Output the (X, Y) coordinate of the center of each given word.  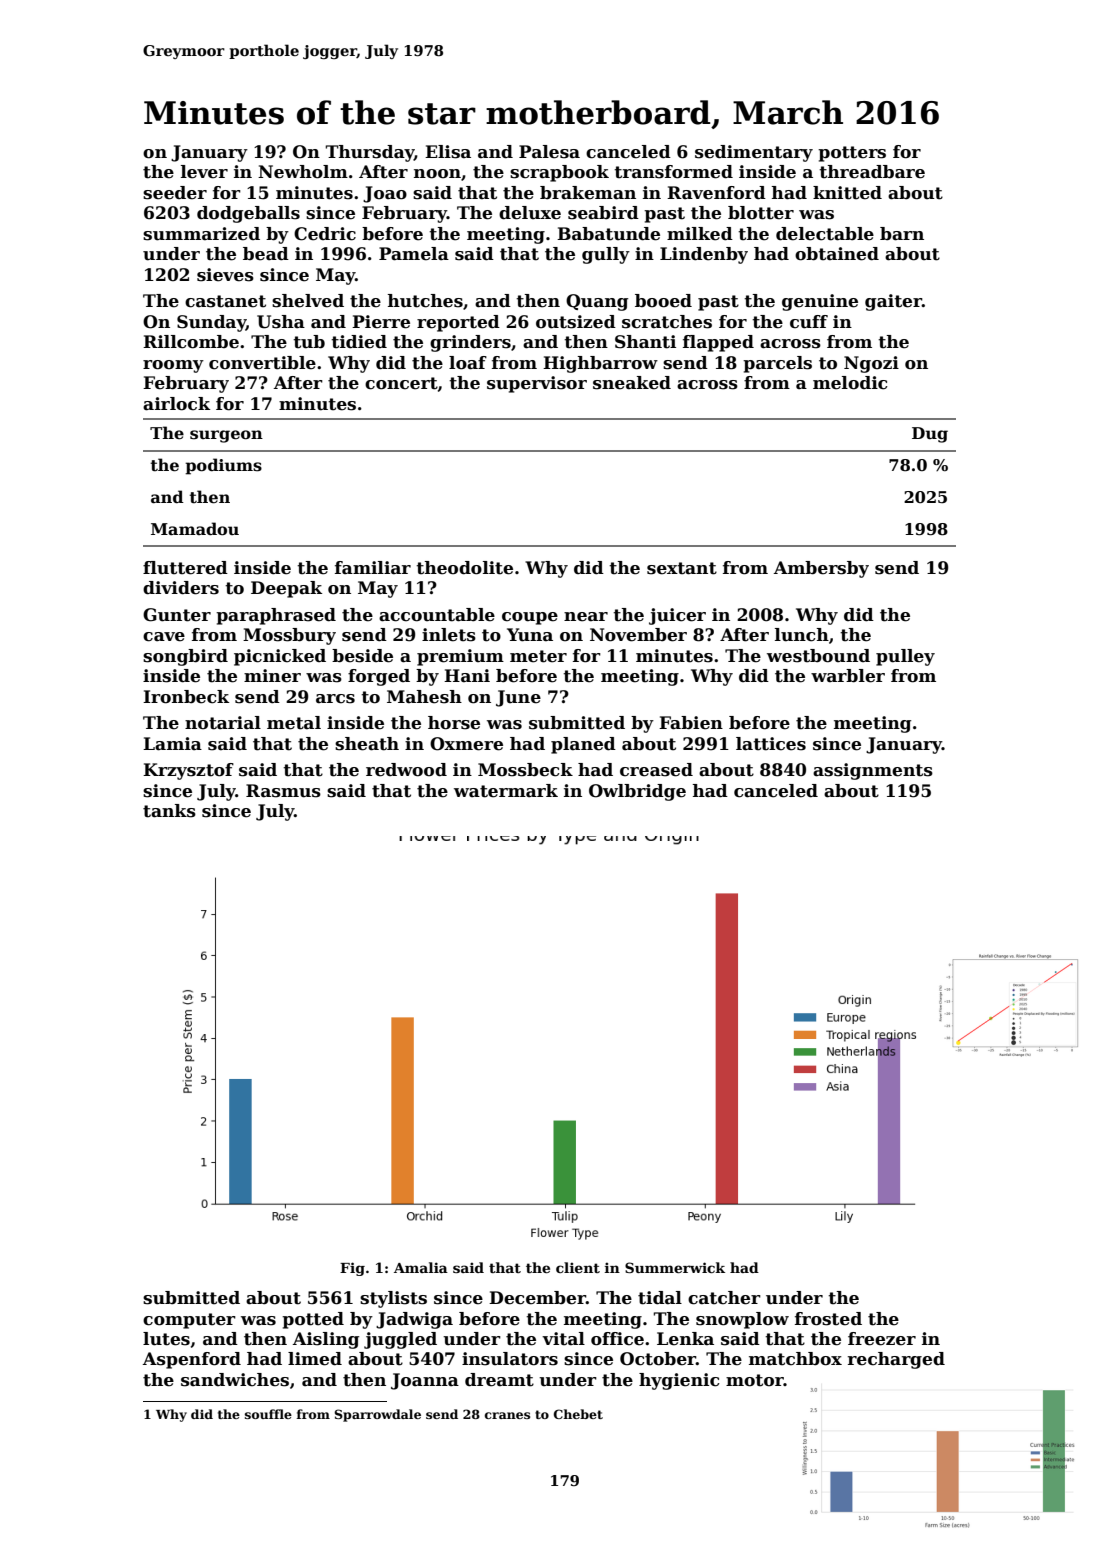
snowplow (742, 1320)
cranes (507, 1415)
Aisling (326, 1340)
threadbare (872, 172)
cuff (809, 322)
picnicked (280, 657)
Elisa (448, 152)
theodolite (464, 568)
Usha (281, 322)
